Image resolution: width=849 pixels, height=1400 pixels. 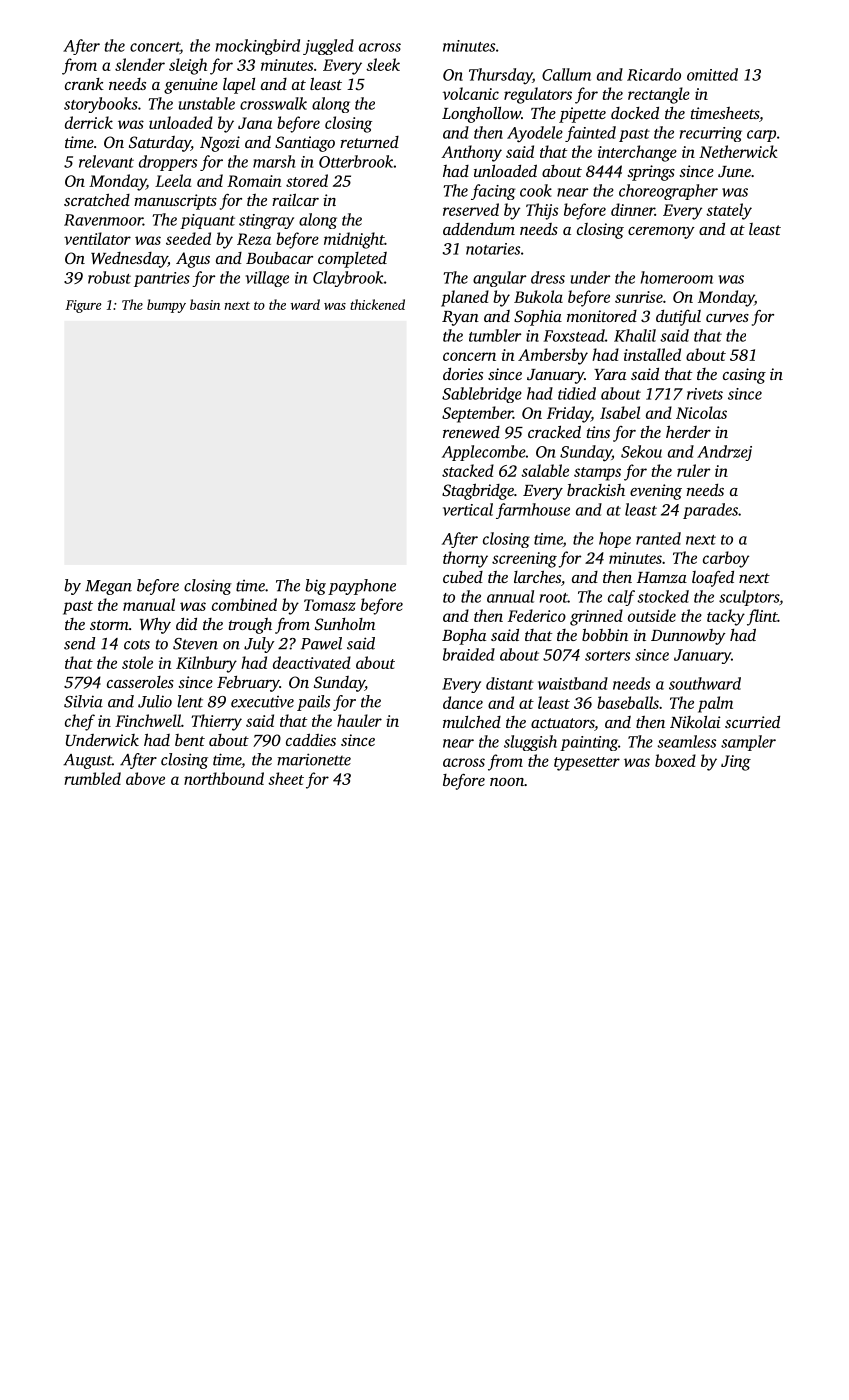 What do you see at coordinates (542, 211) in the screenshot?
I see `Thijs` at bounding box center [542, 211].
